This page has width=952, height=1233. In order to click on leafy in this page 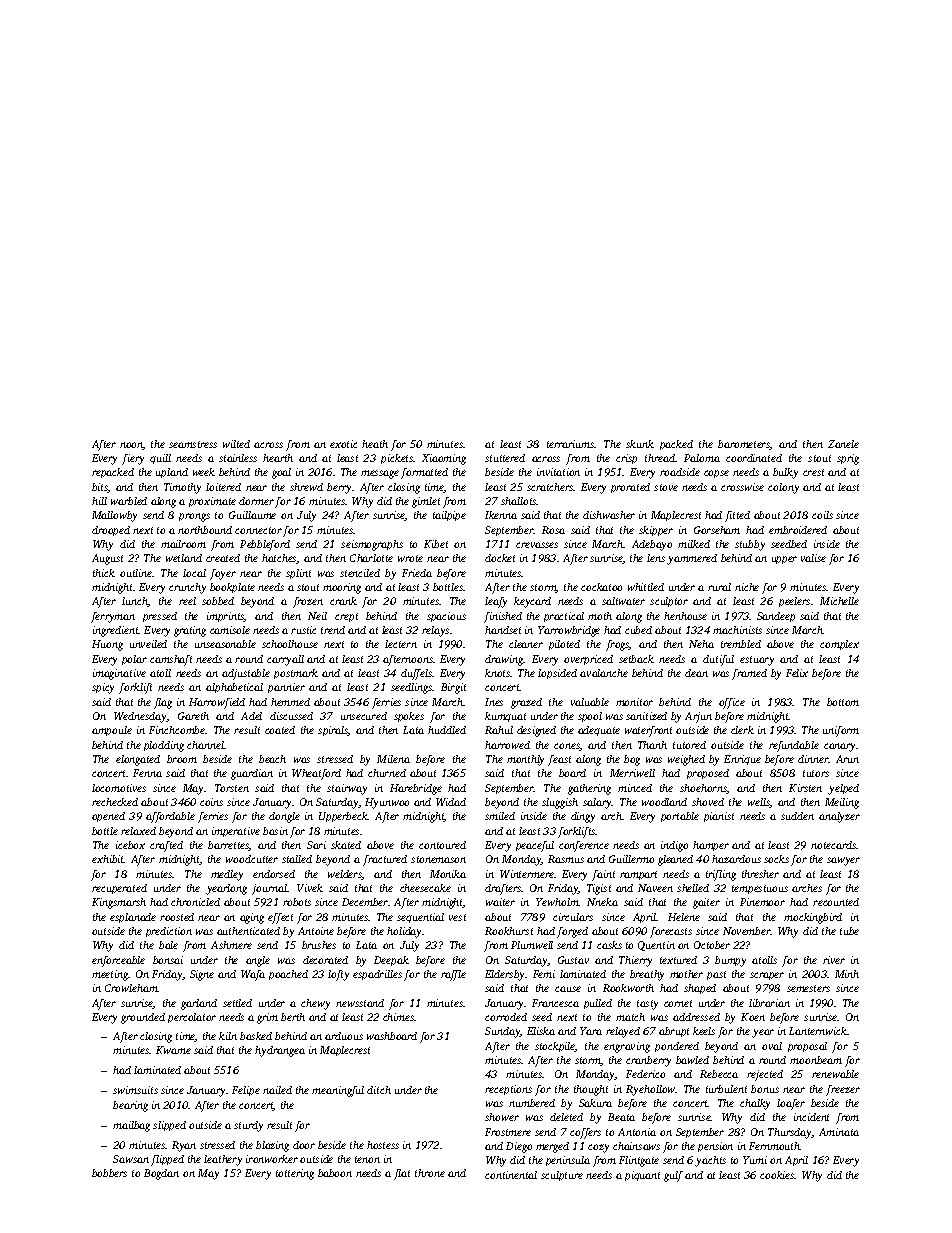, I will do `click(496, 602)`.
